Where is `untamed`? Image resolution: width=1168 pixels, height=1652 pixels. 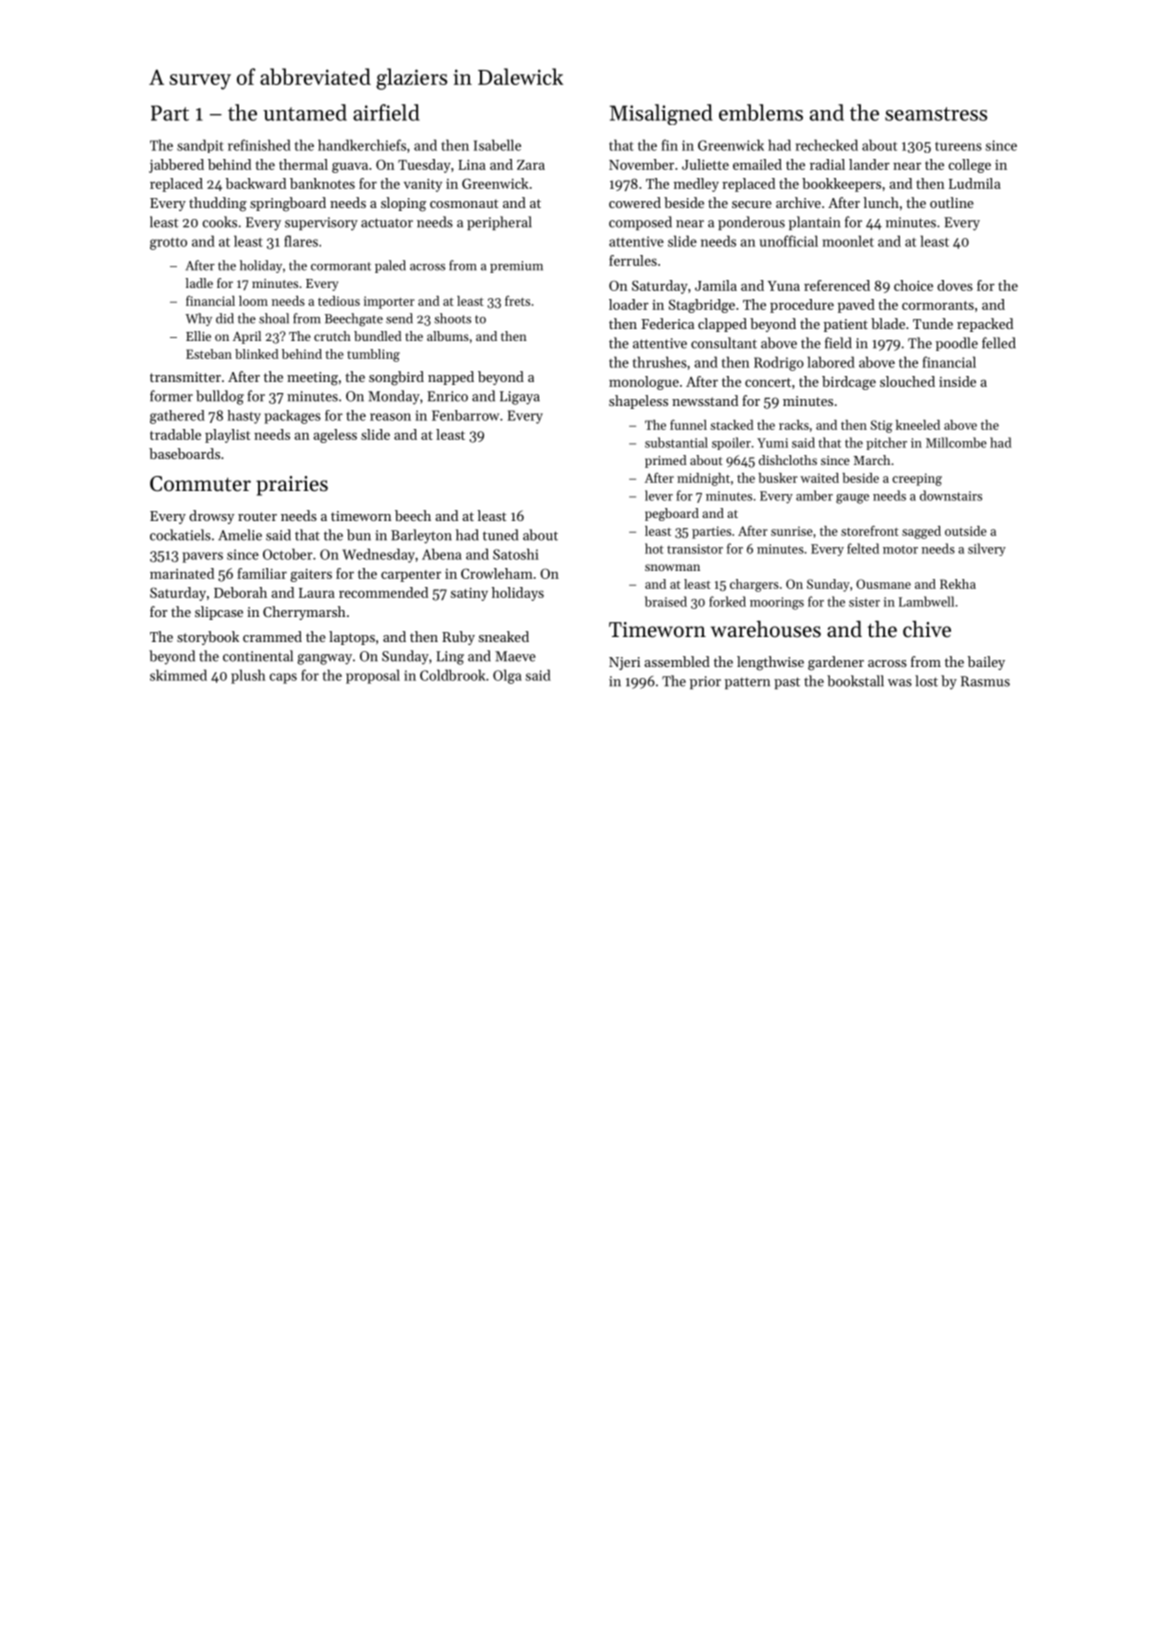
untamed is located at coordinates (305, 112).
